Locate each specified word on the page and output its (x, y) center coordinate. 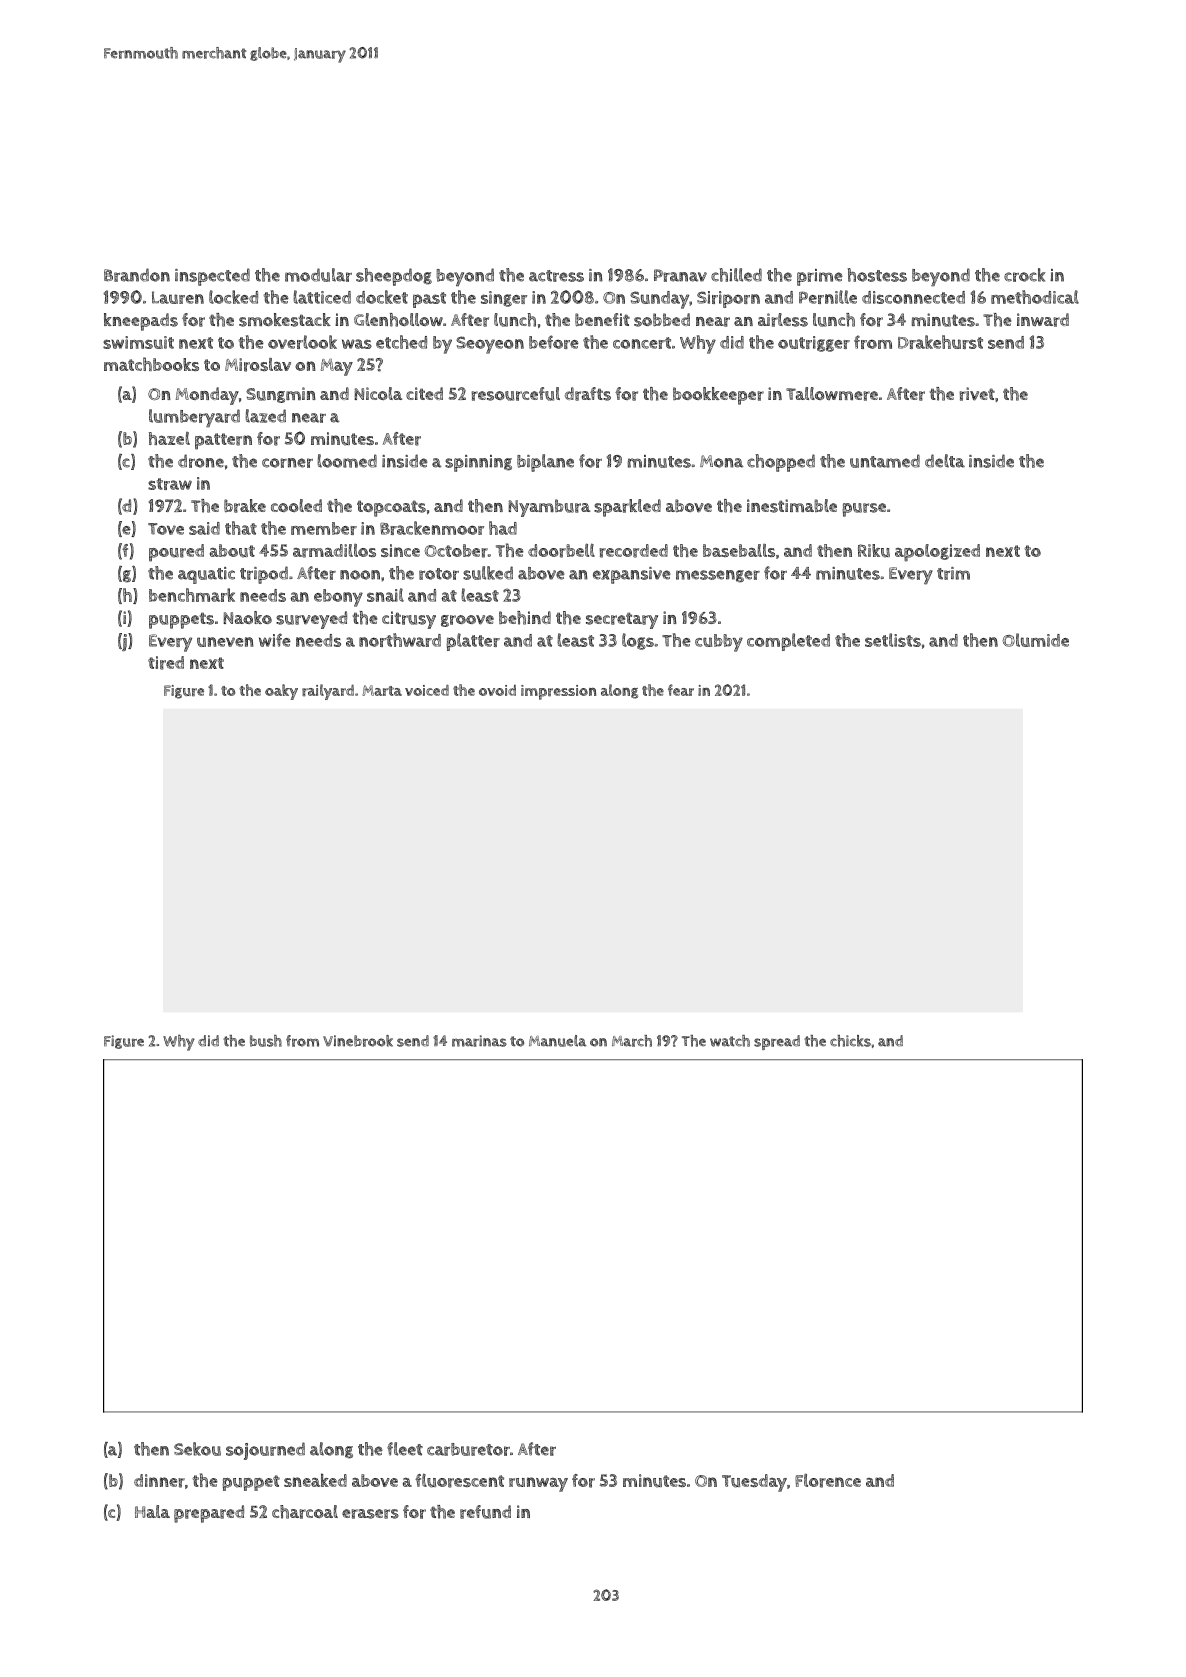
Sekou (197, 1449)
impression (558, 692)
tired (166, 663)
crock (1024, 275)
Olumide (1036, 640)
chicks (850, 1041)
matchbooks (151, 364)
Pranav (680, 275)
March (632, 1041)
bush (266, 1041)
